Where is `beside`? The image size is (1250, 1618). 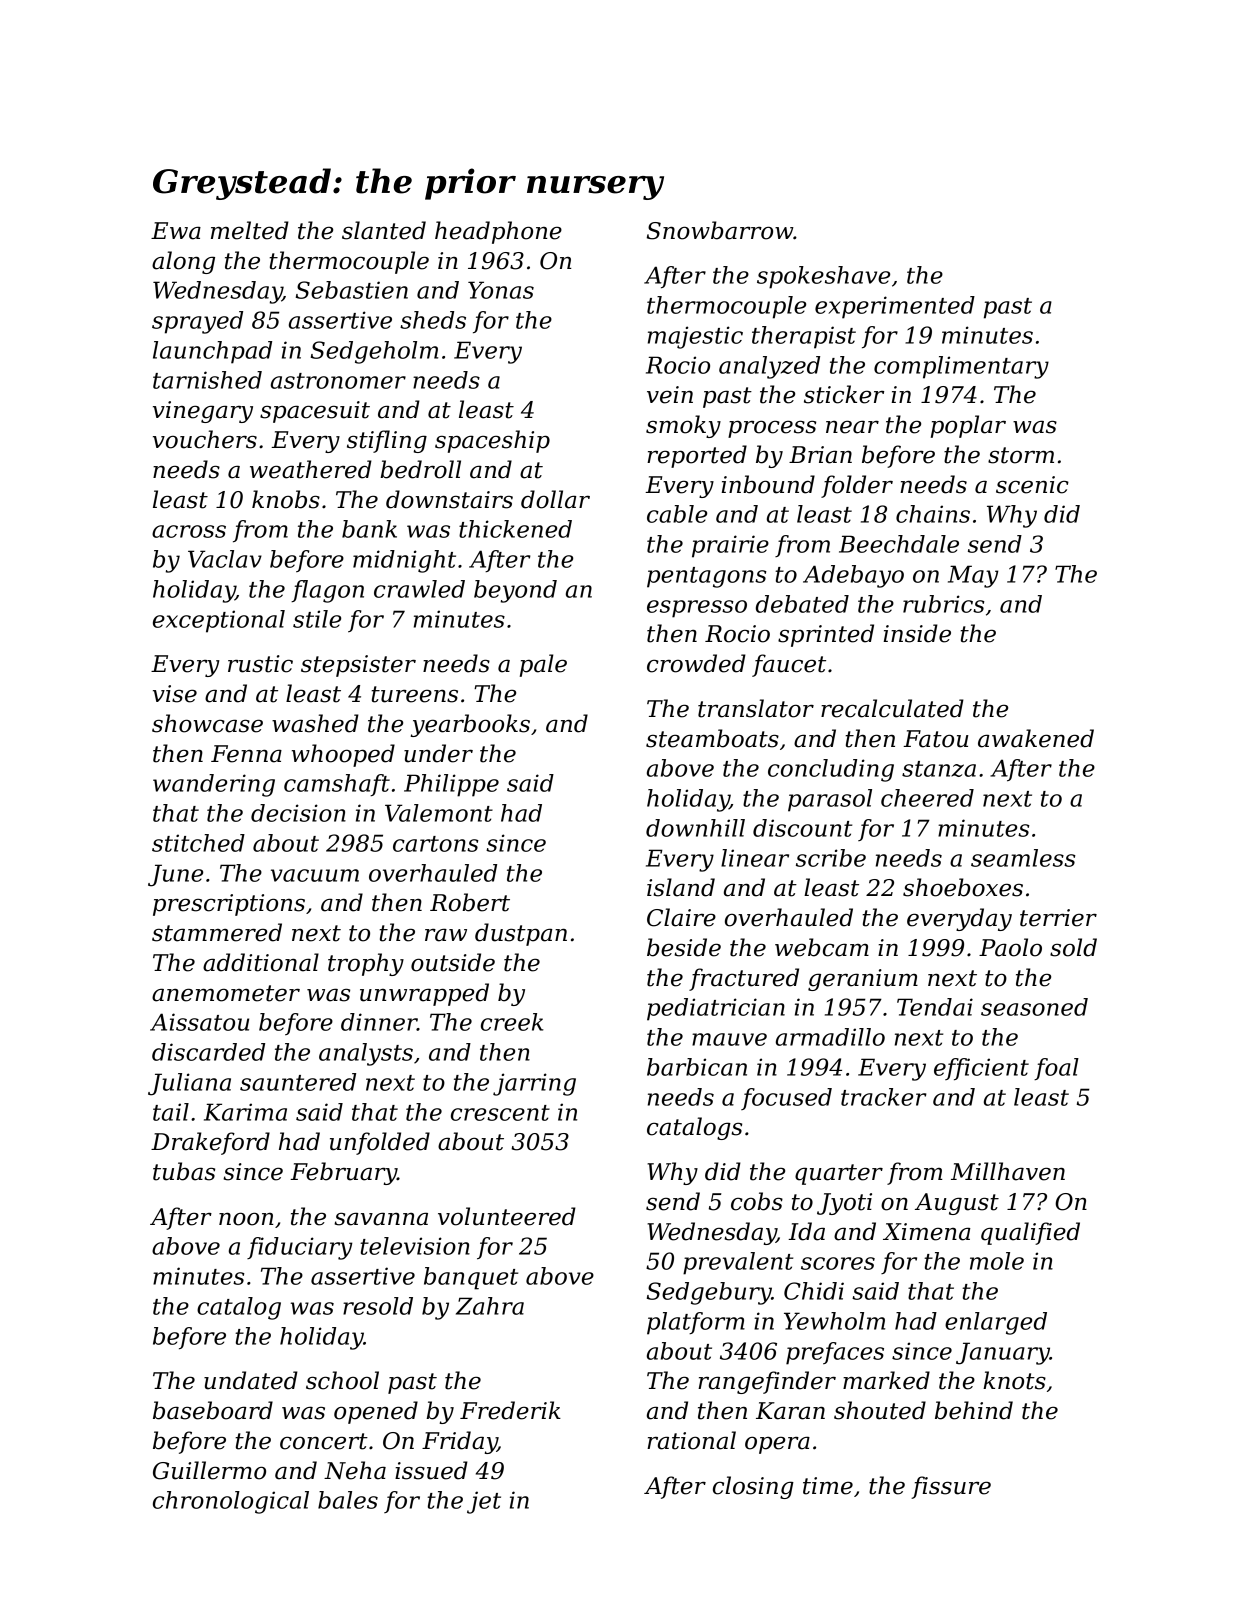
beside is located at coordinates (684, 947).
